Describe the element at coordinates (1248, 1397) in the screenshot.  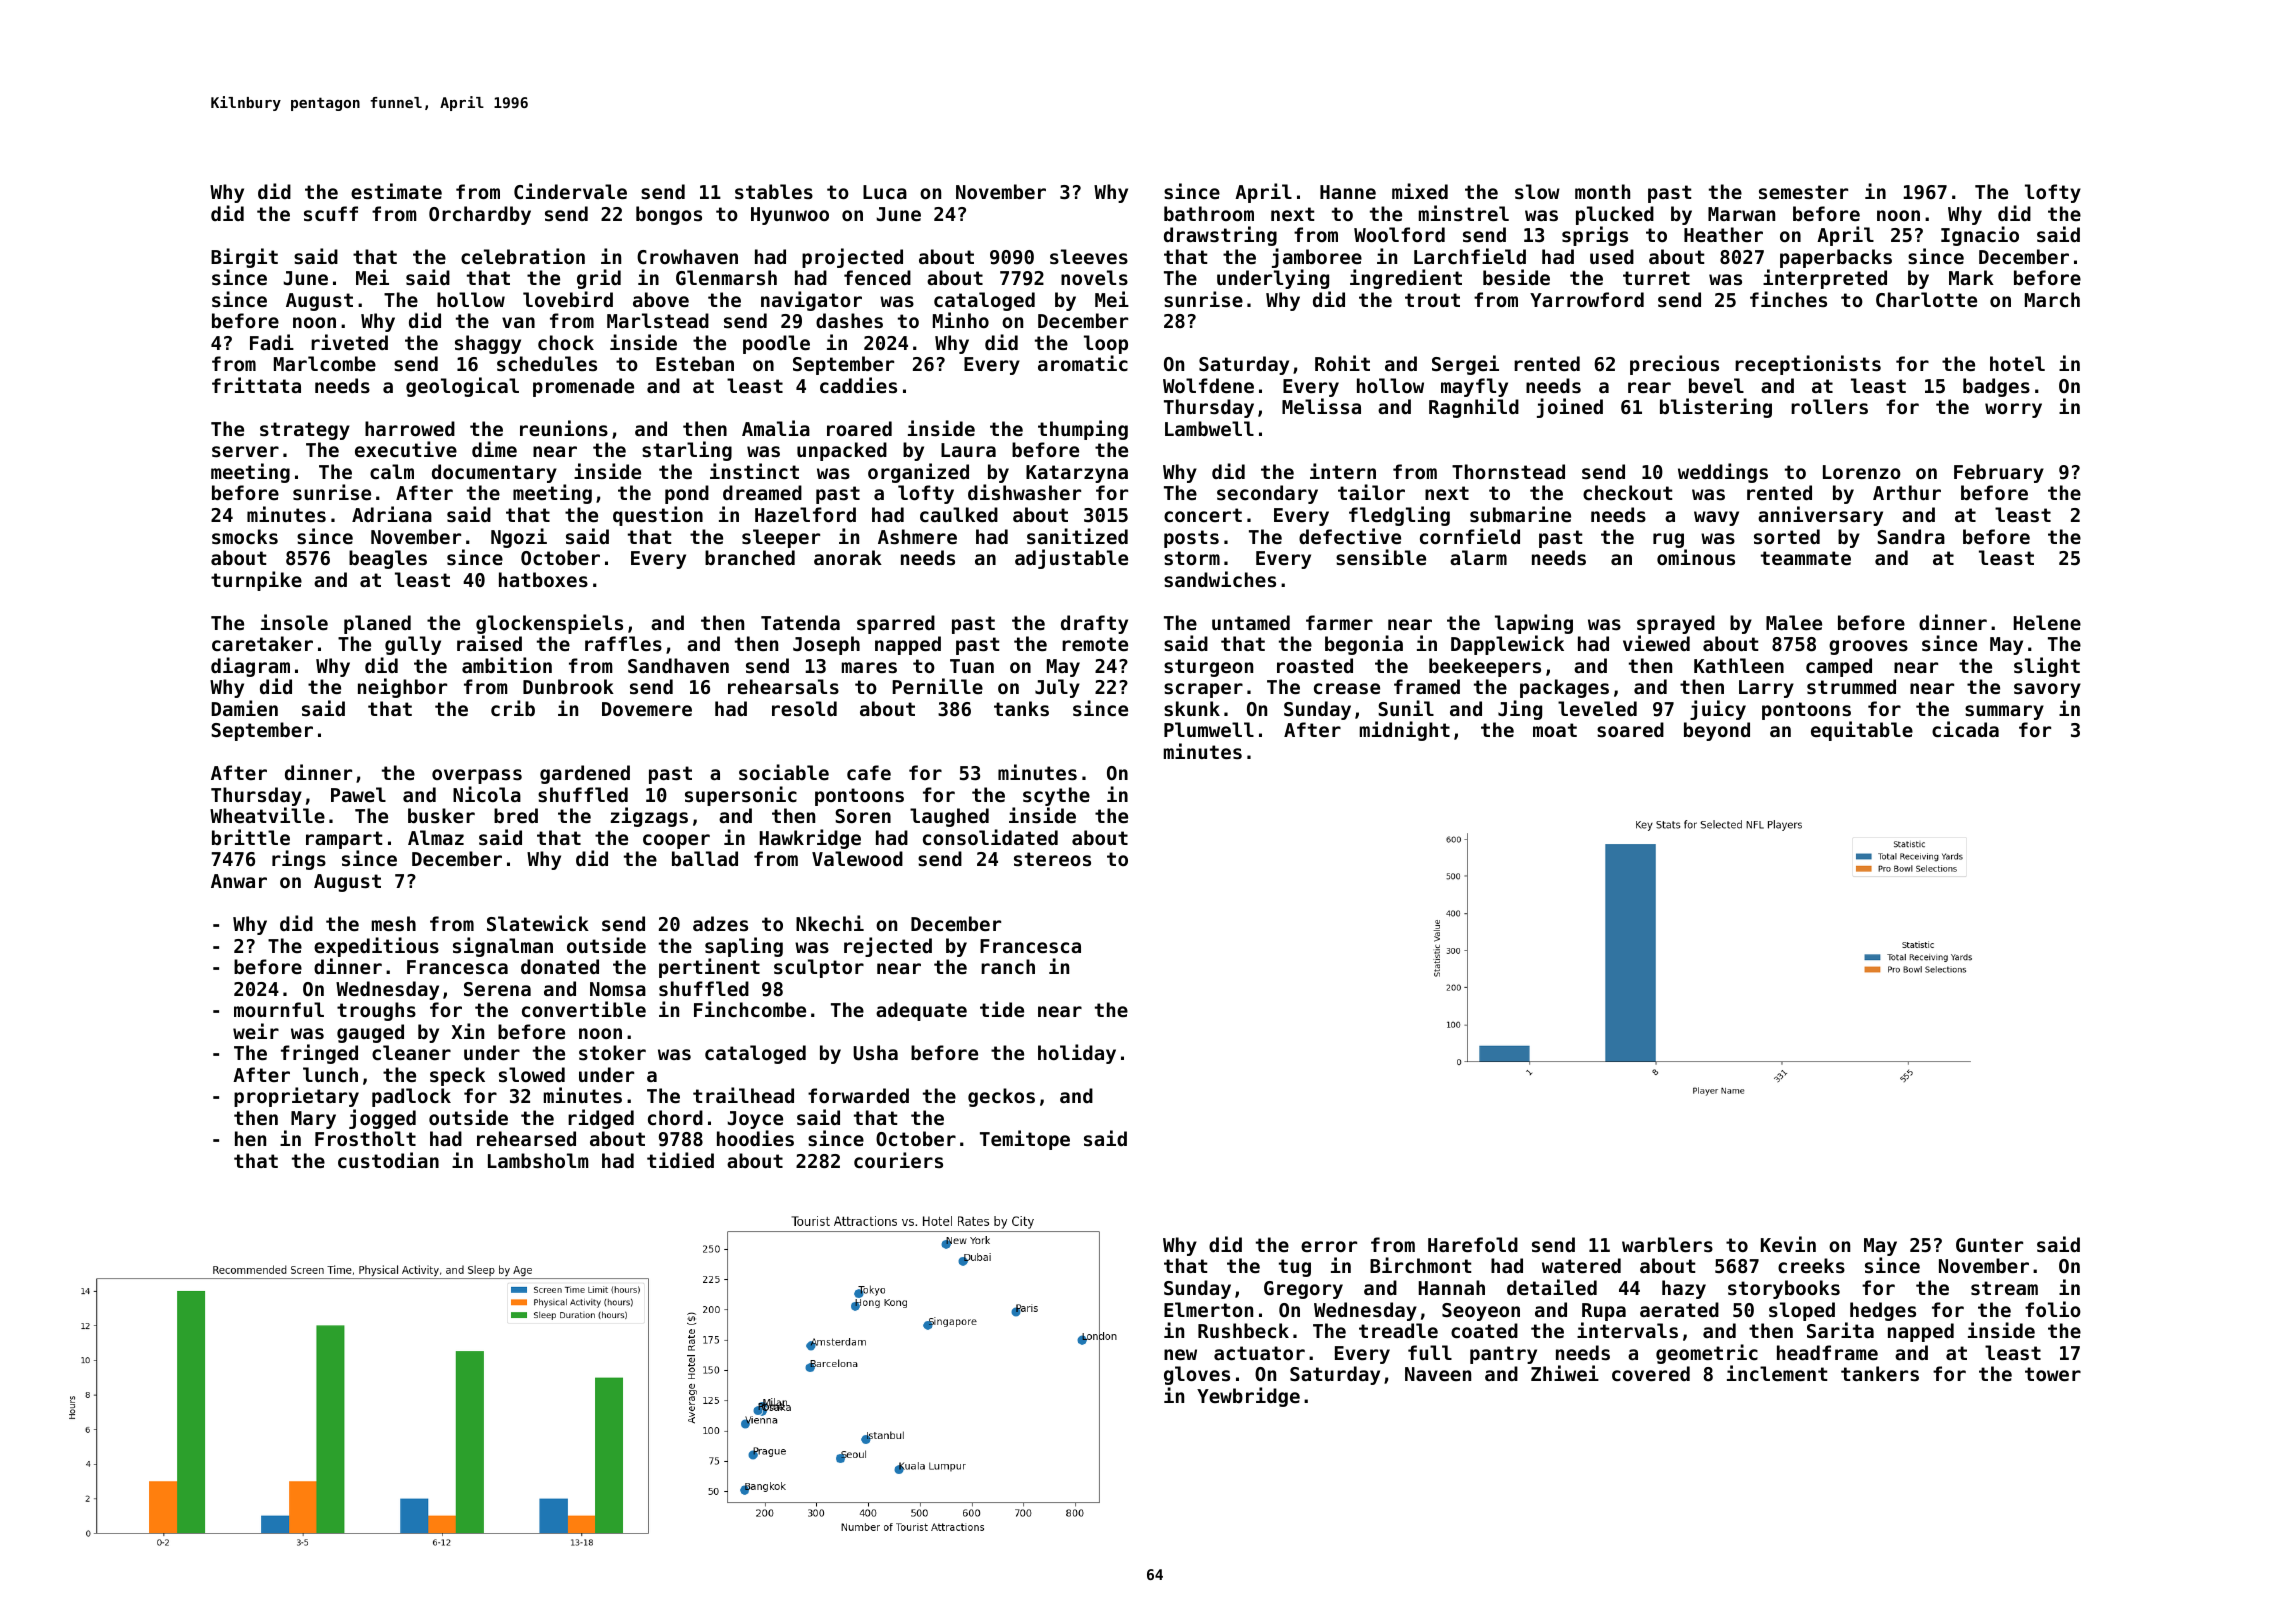
I see `Yewbridge` at that location.
